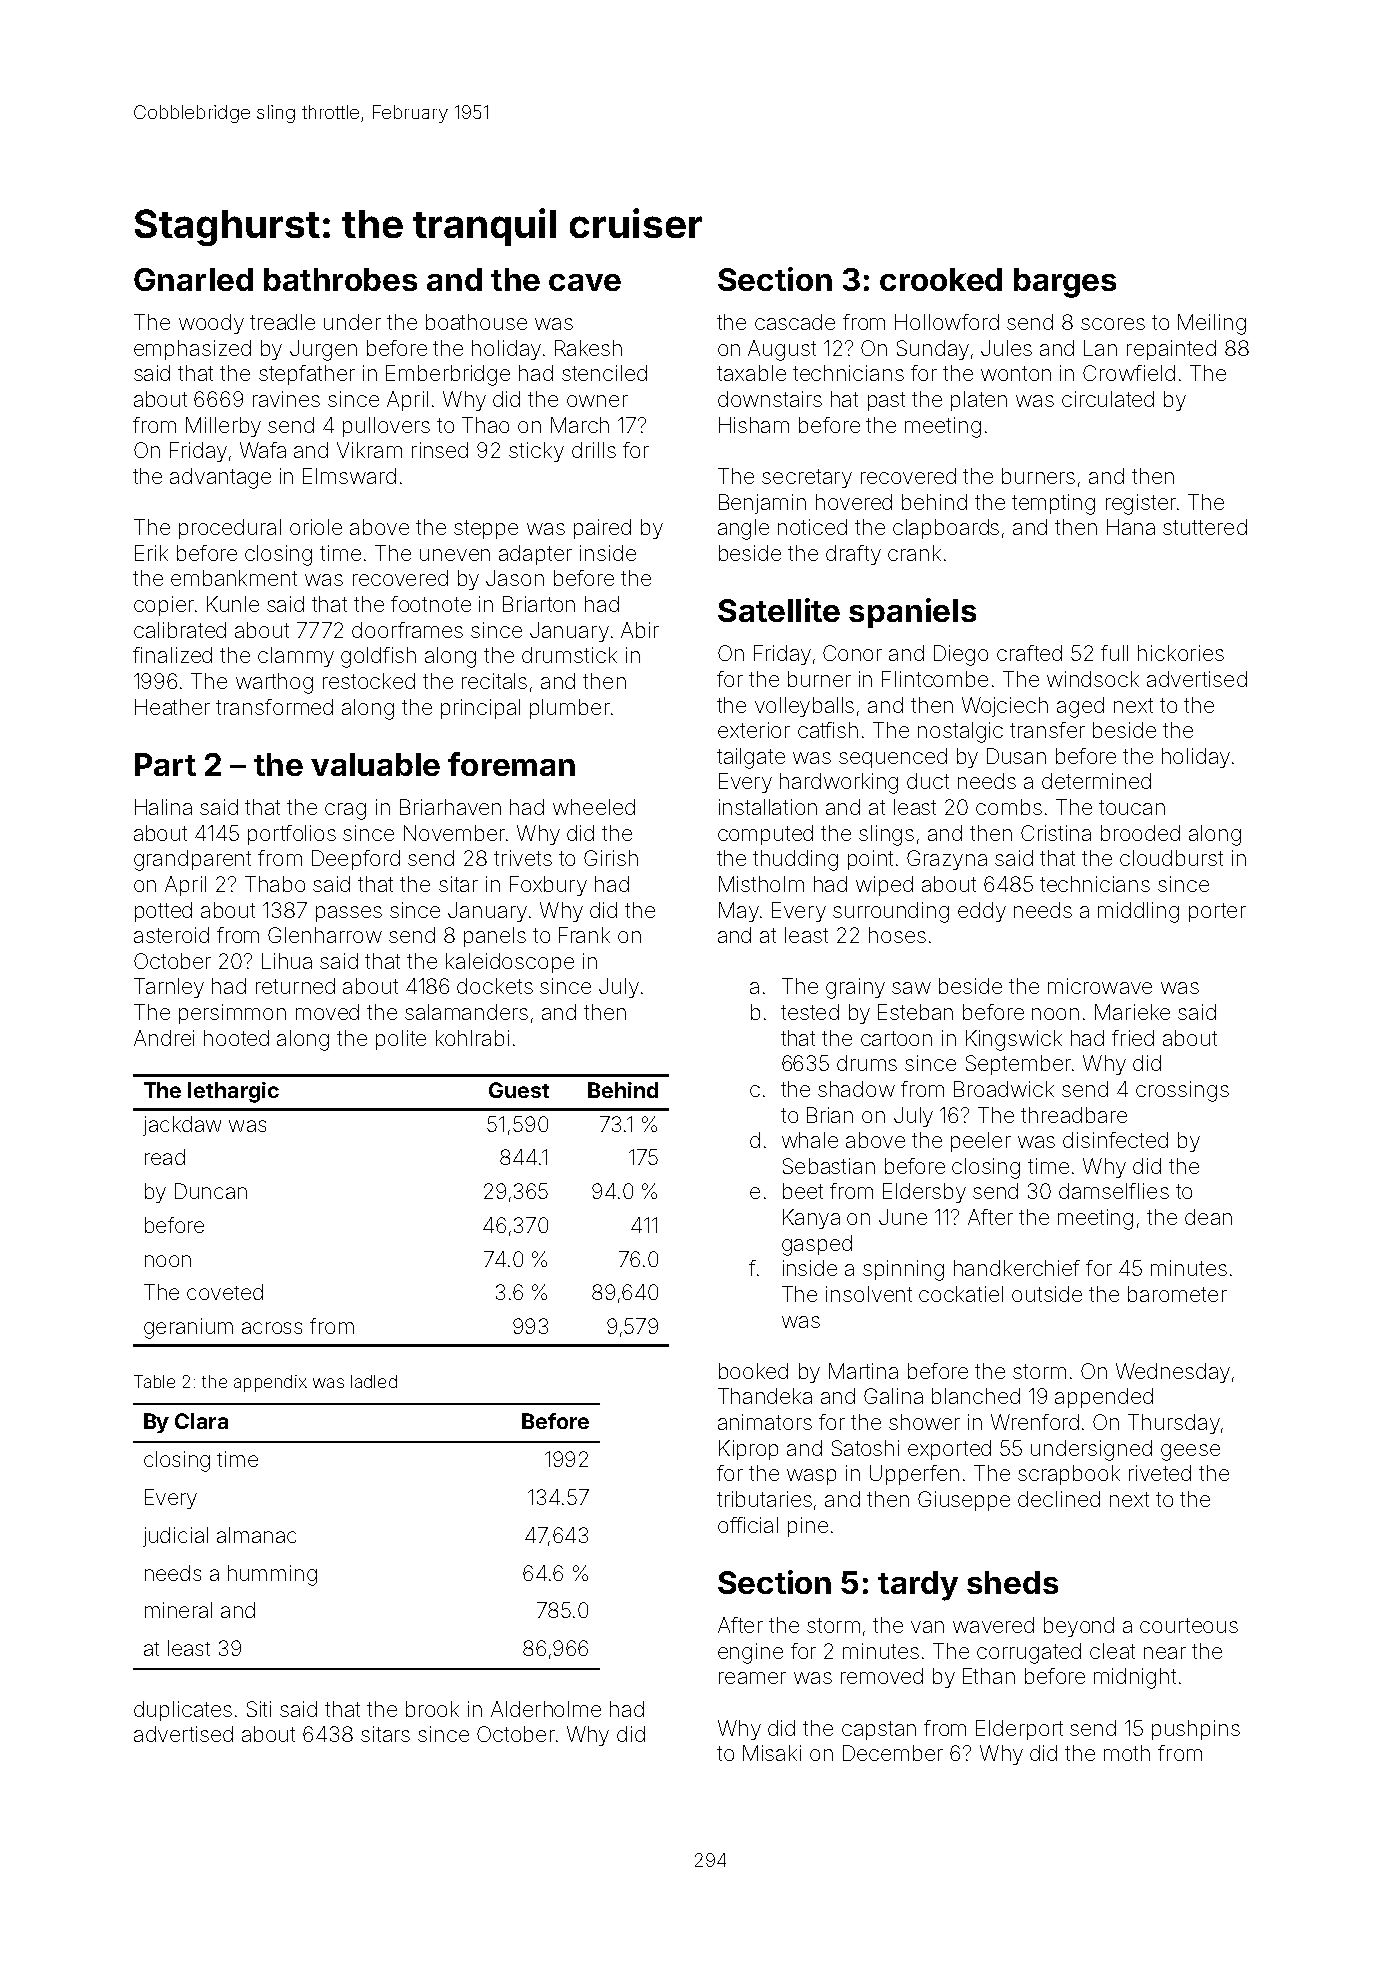 This screenshot has width=1386, height=1969. Describe the element at coordinates (795, 322) in the screenshot. I see `cascade` at that location.
